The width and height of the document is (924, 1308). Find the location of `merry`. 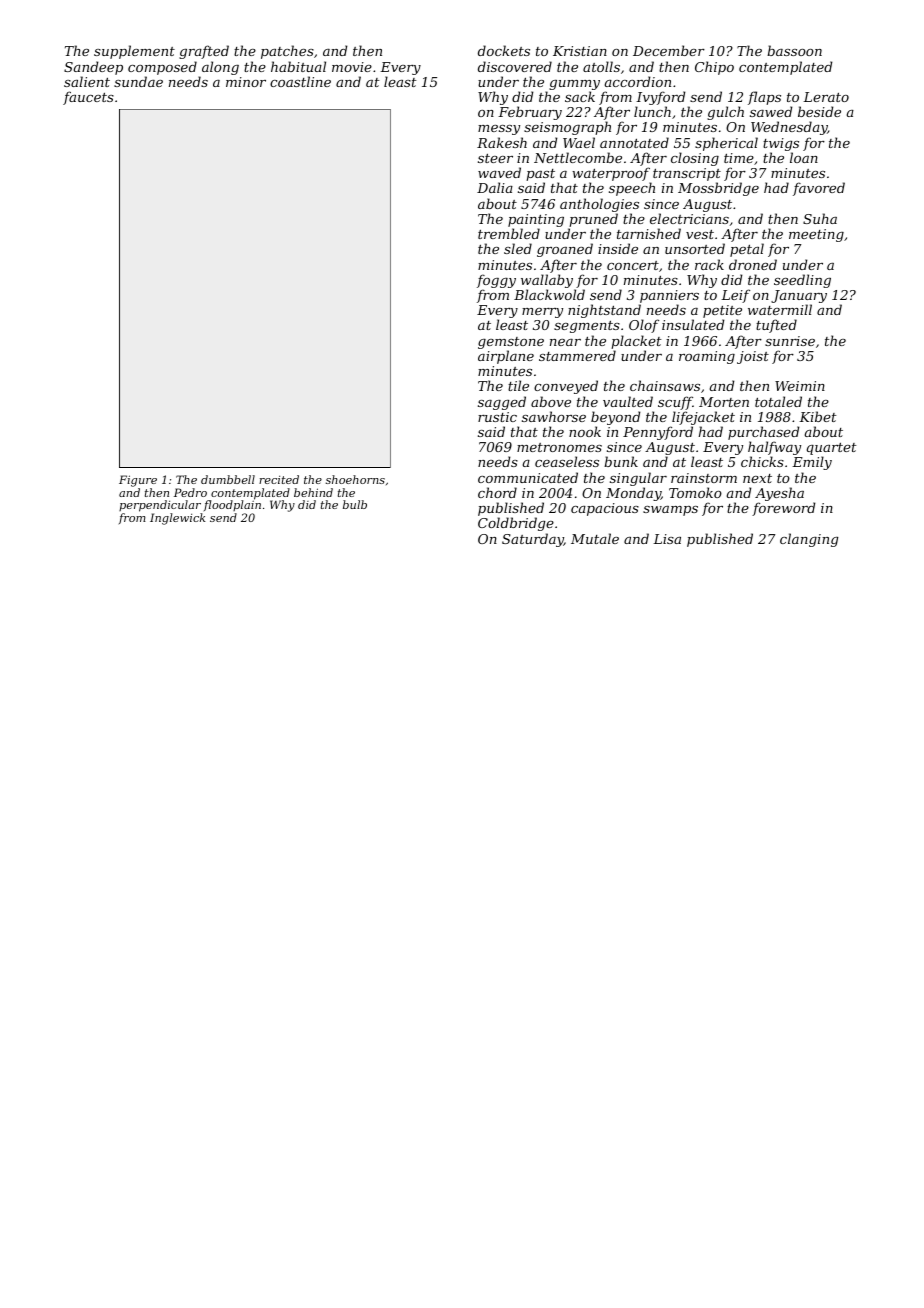

merry is located at coordinates (542, 313).
